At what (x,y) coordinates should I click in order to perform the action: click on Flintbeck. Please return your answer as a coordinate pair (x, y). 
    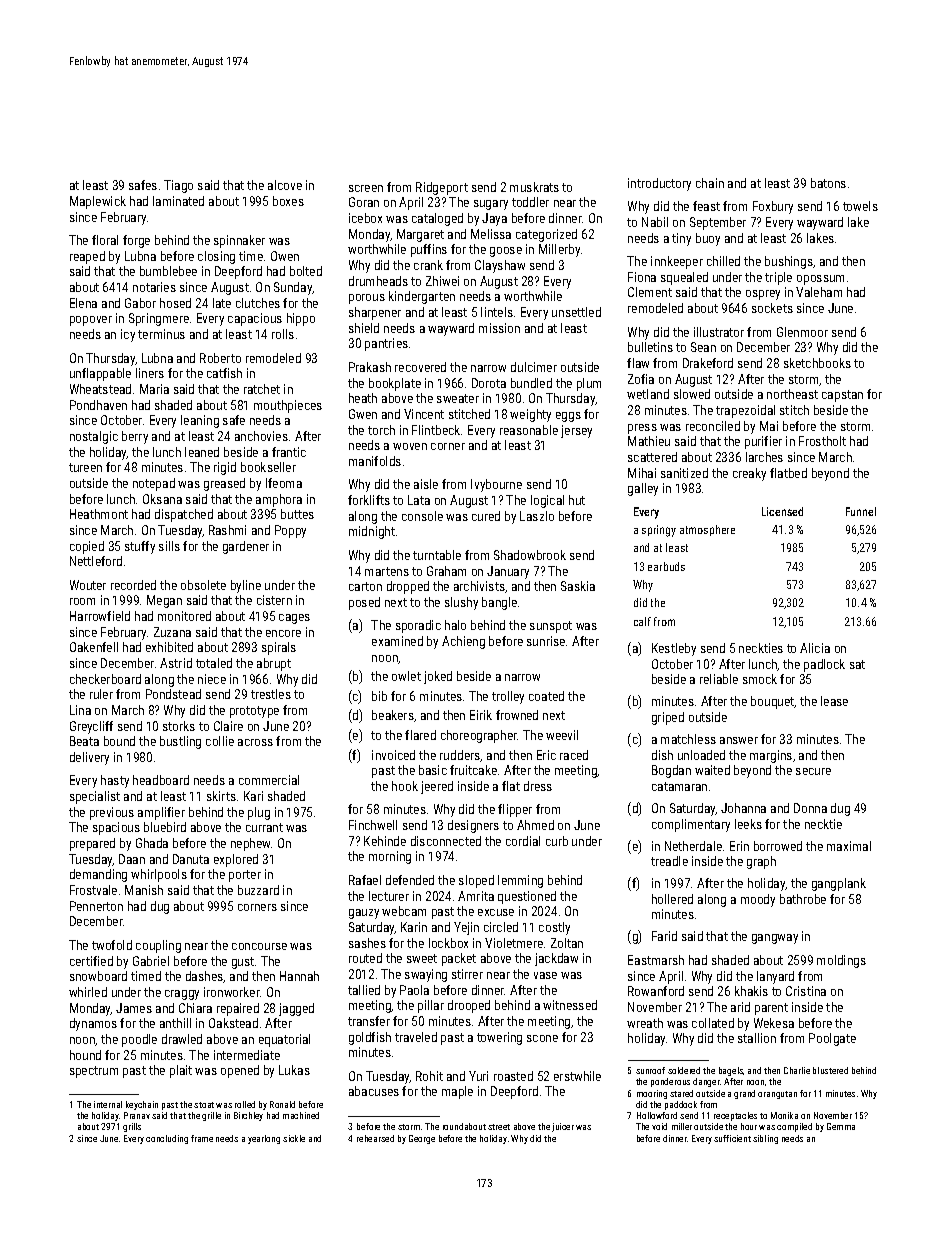
    Looking at the image, I should click on (436, 430).
